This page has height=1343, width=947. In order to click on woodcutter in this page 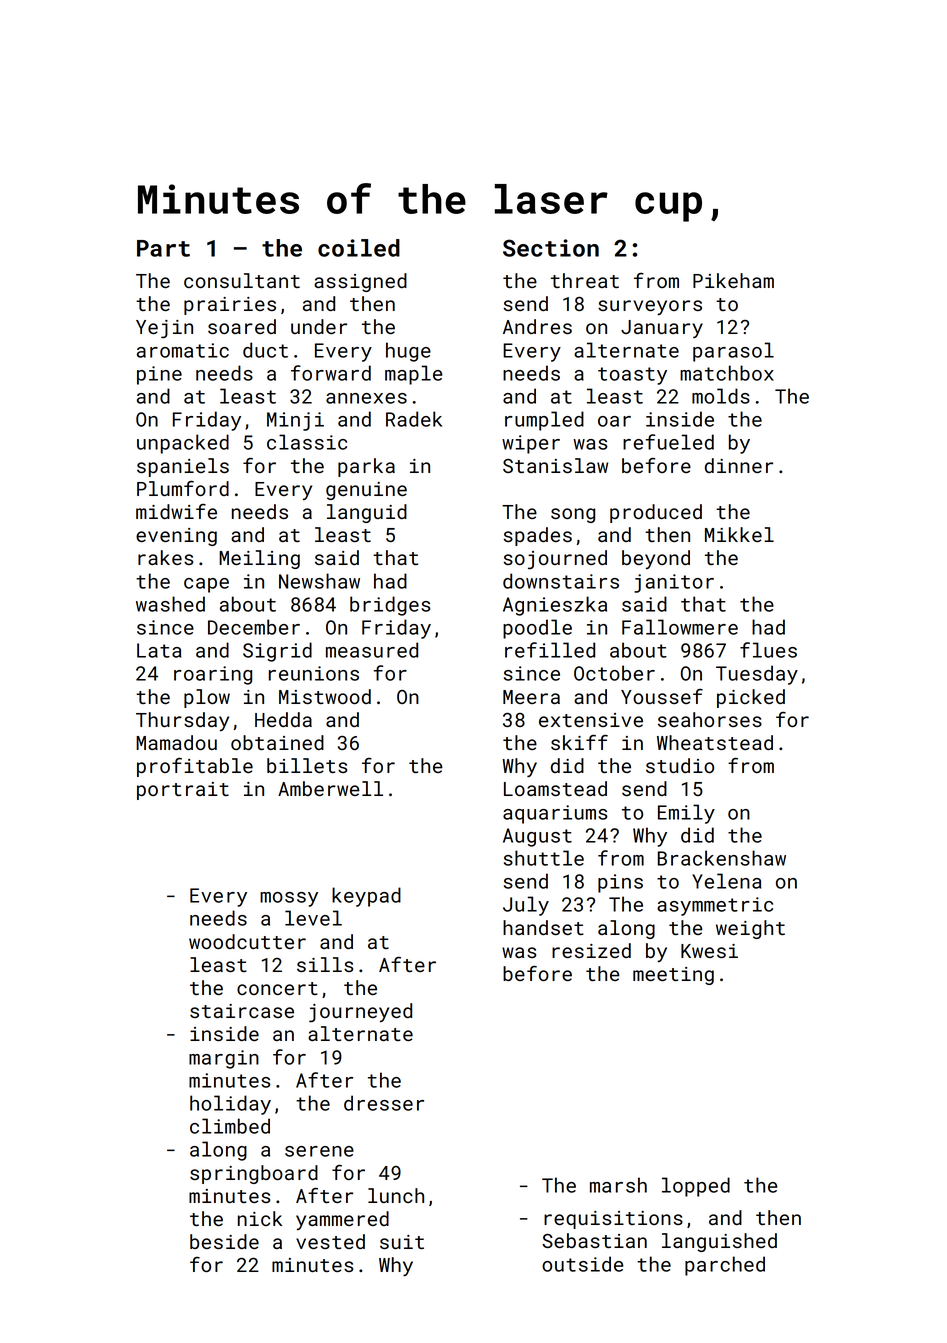, I will do `click(247, 941)`.
